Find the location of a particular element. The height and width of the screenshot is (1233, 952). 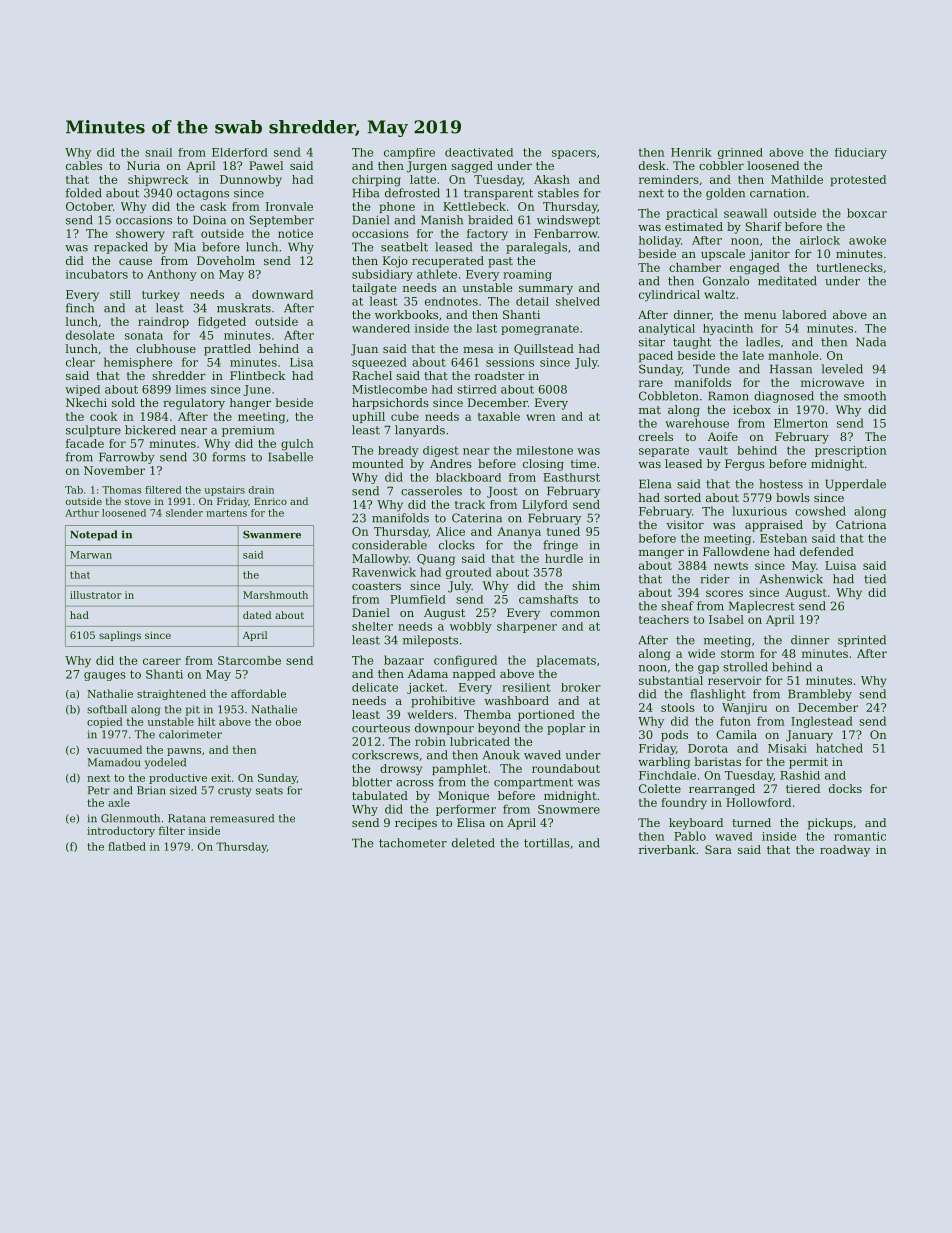

stables is located at coordinates (558, 193).
